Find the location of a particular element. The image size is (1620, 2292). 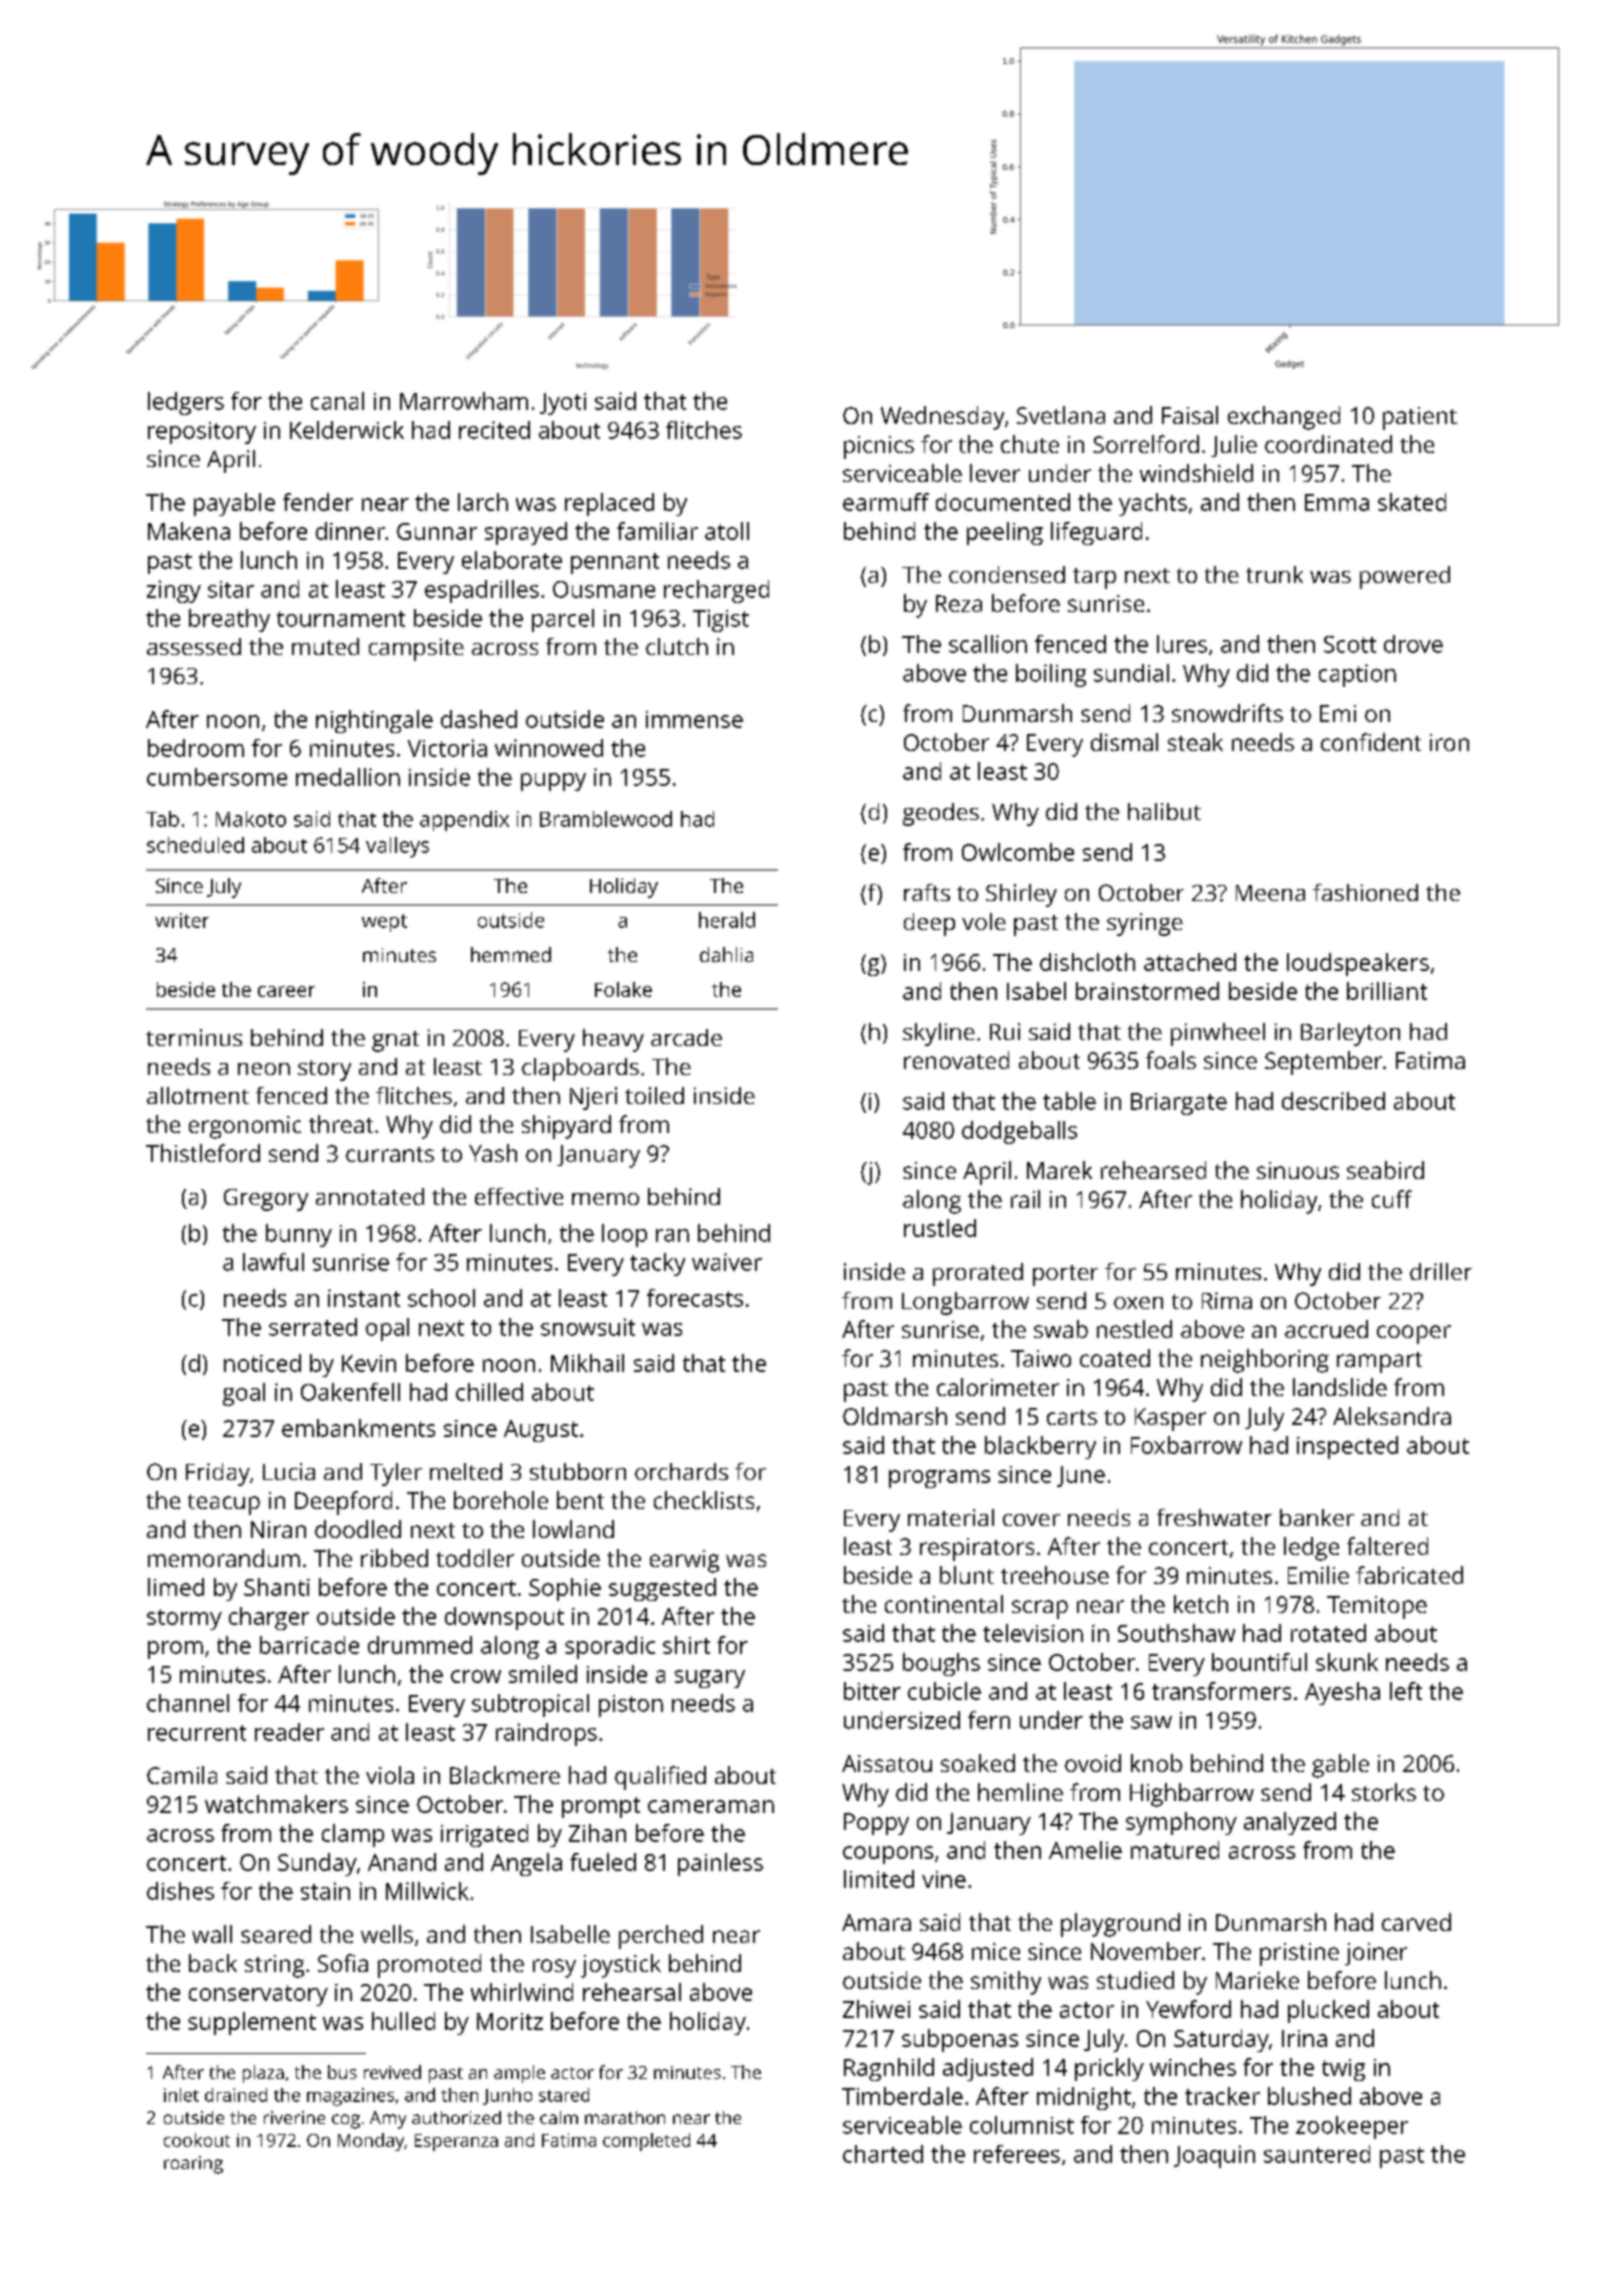

Faisal is located at coordinates (1190, 415).
